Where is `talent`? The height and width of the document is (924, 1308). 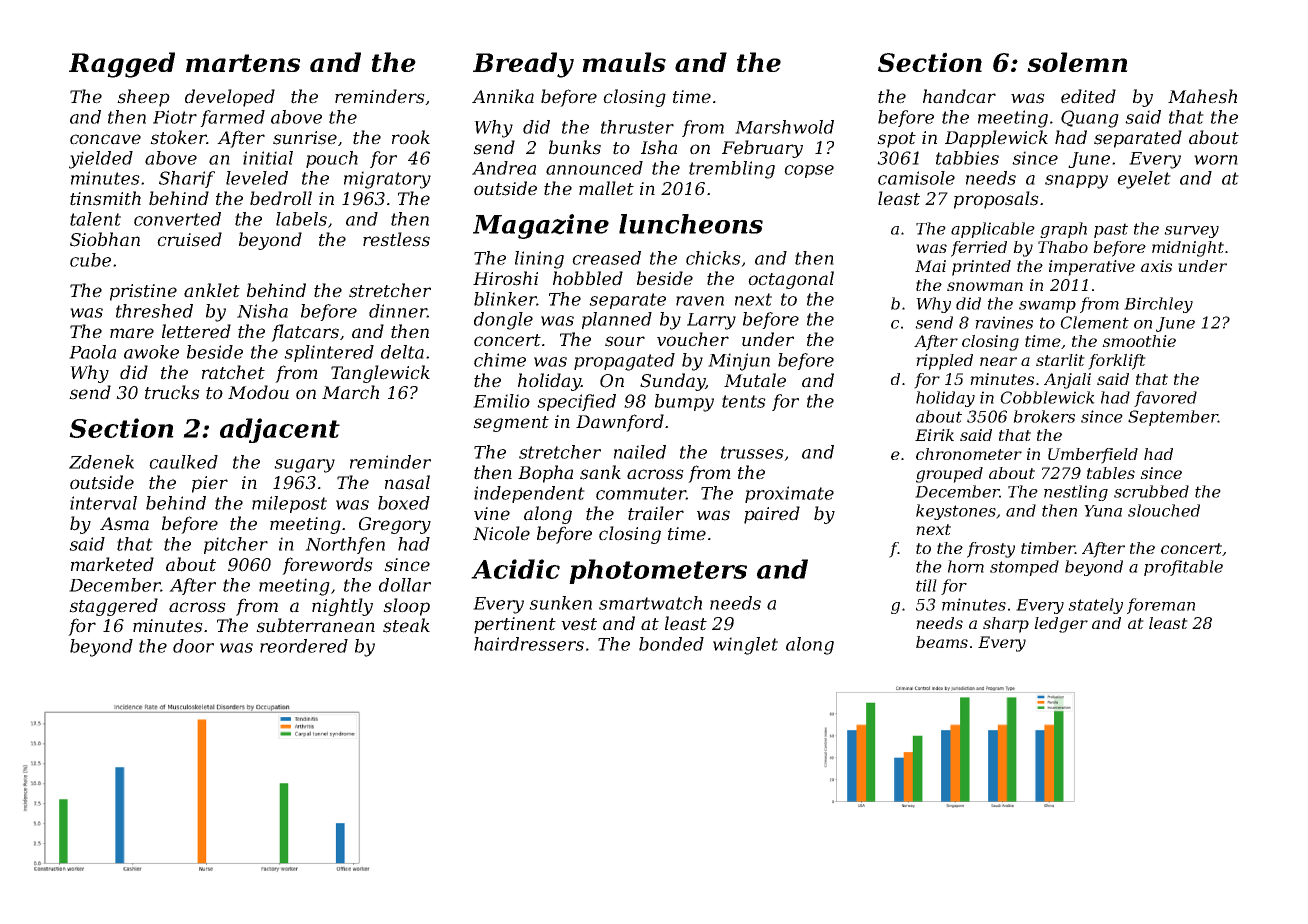 talent is located at coordinates (95, 219).
